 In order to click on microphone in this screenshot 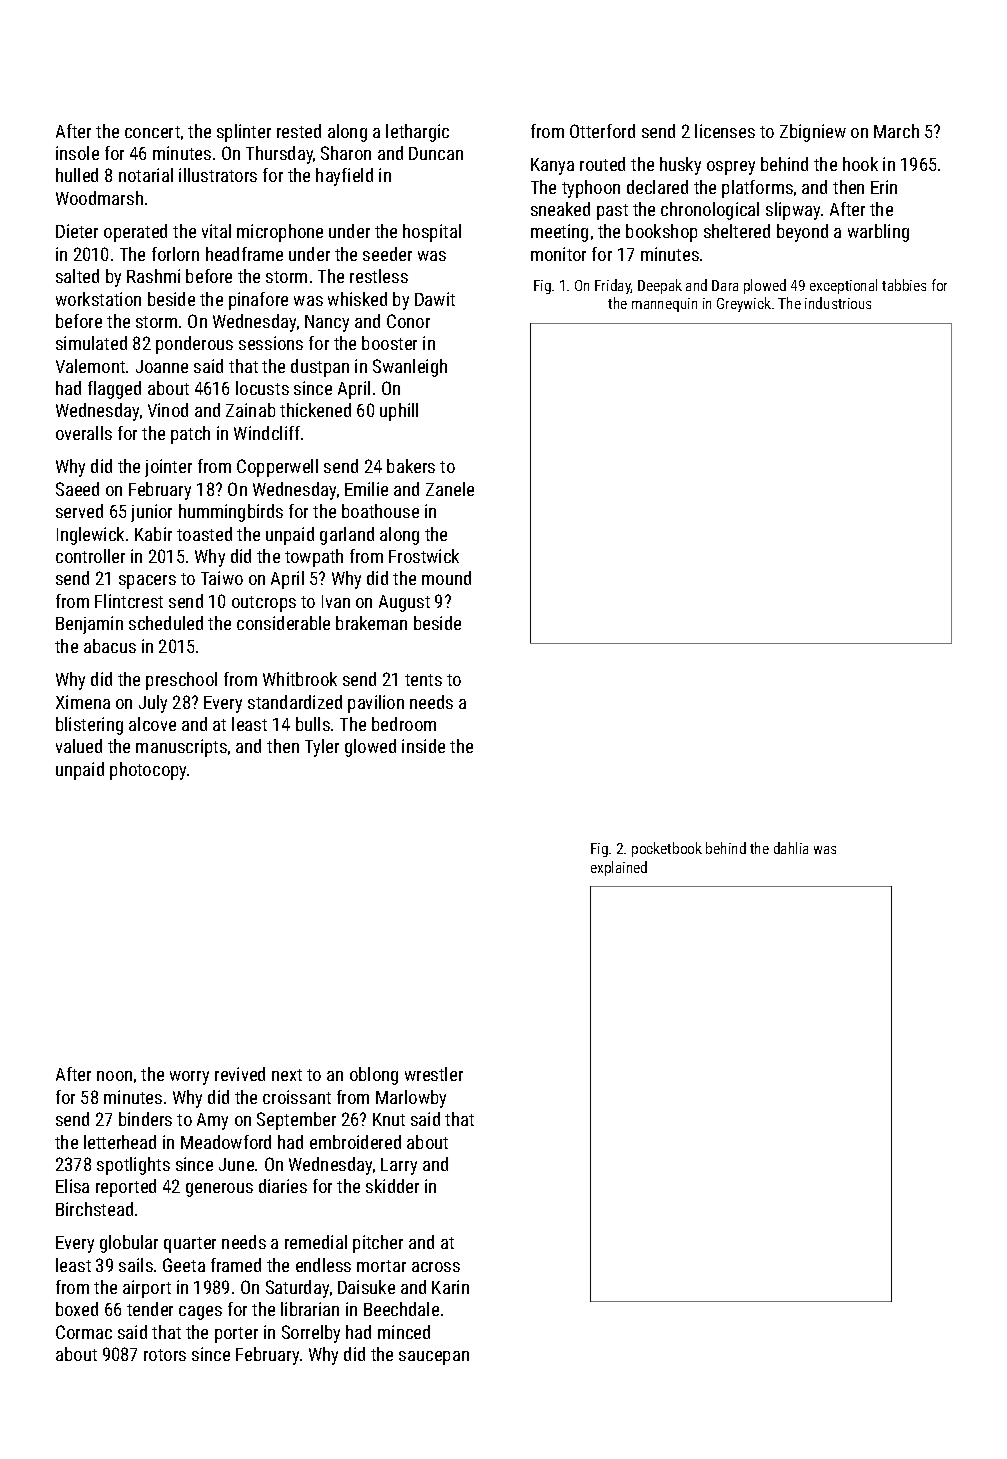, I will do `click(280, 233)`.
